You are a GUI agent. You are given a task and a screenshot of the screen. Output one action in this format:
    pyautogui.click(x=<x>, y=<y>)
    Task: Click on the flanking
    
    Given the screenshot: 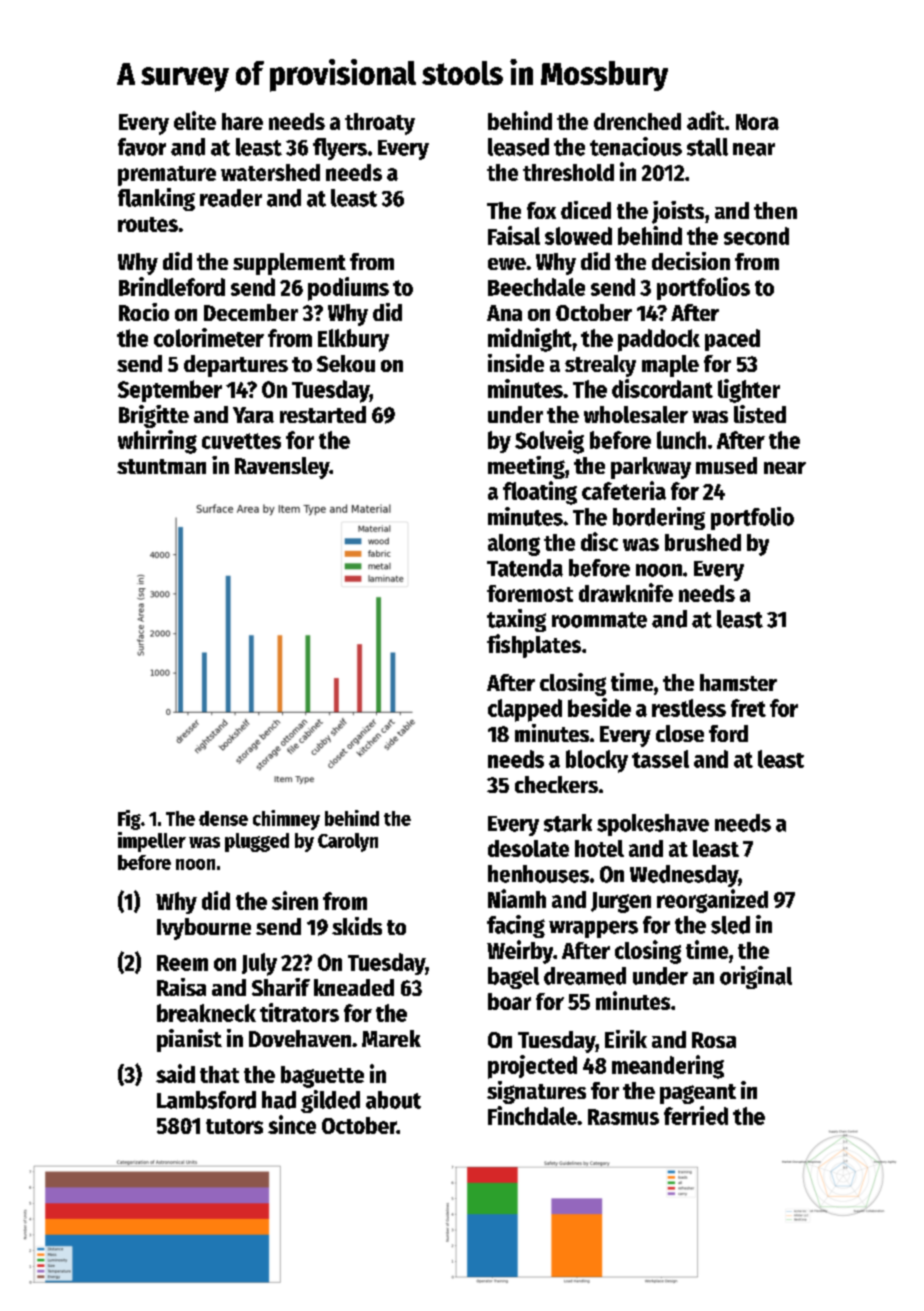 What is the action you would take?
    pyautogui.click(x=156, y=199)
